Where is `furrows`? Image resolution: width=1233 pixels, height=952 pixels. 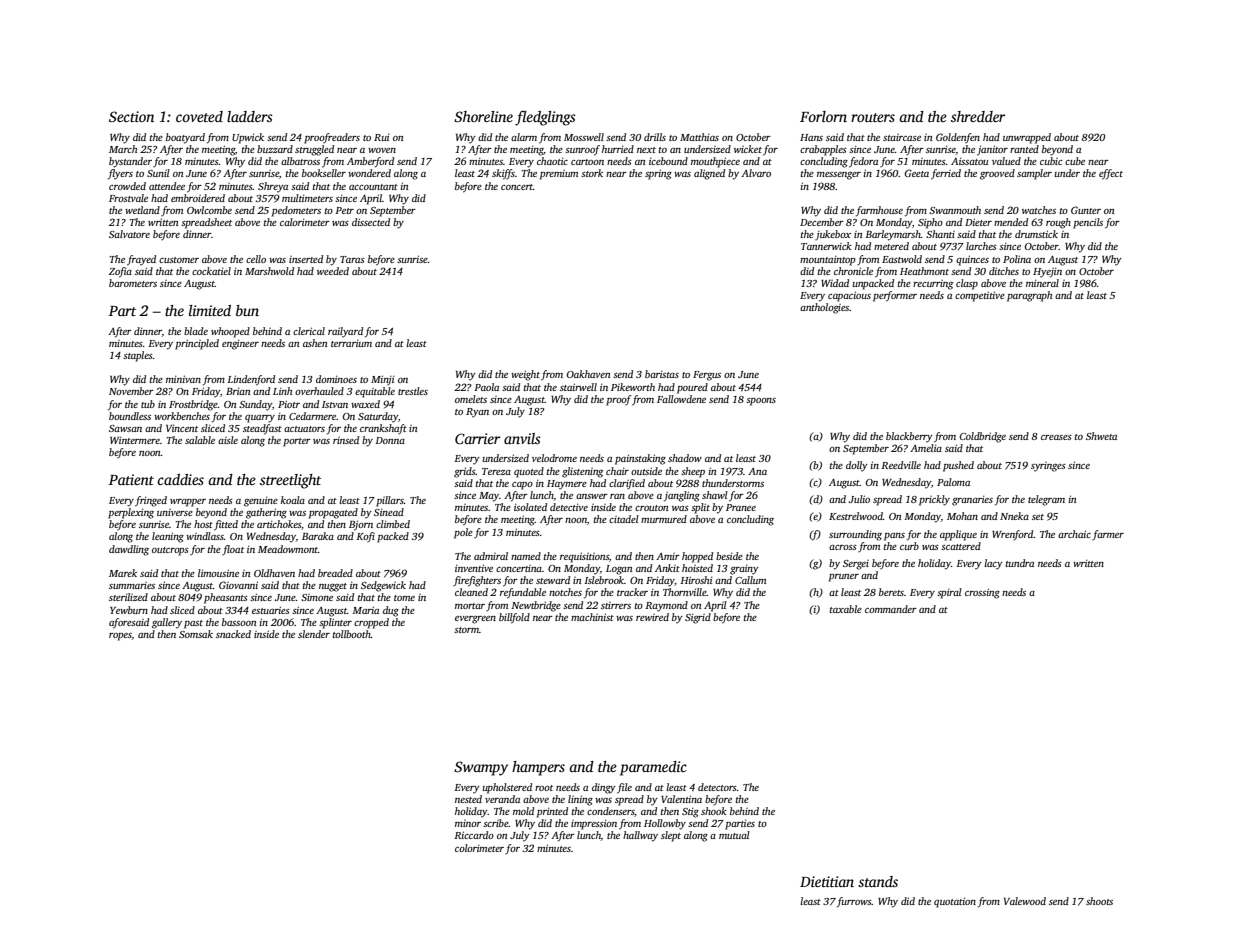
furrows is located at coordinates (854, 902).
